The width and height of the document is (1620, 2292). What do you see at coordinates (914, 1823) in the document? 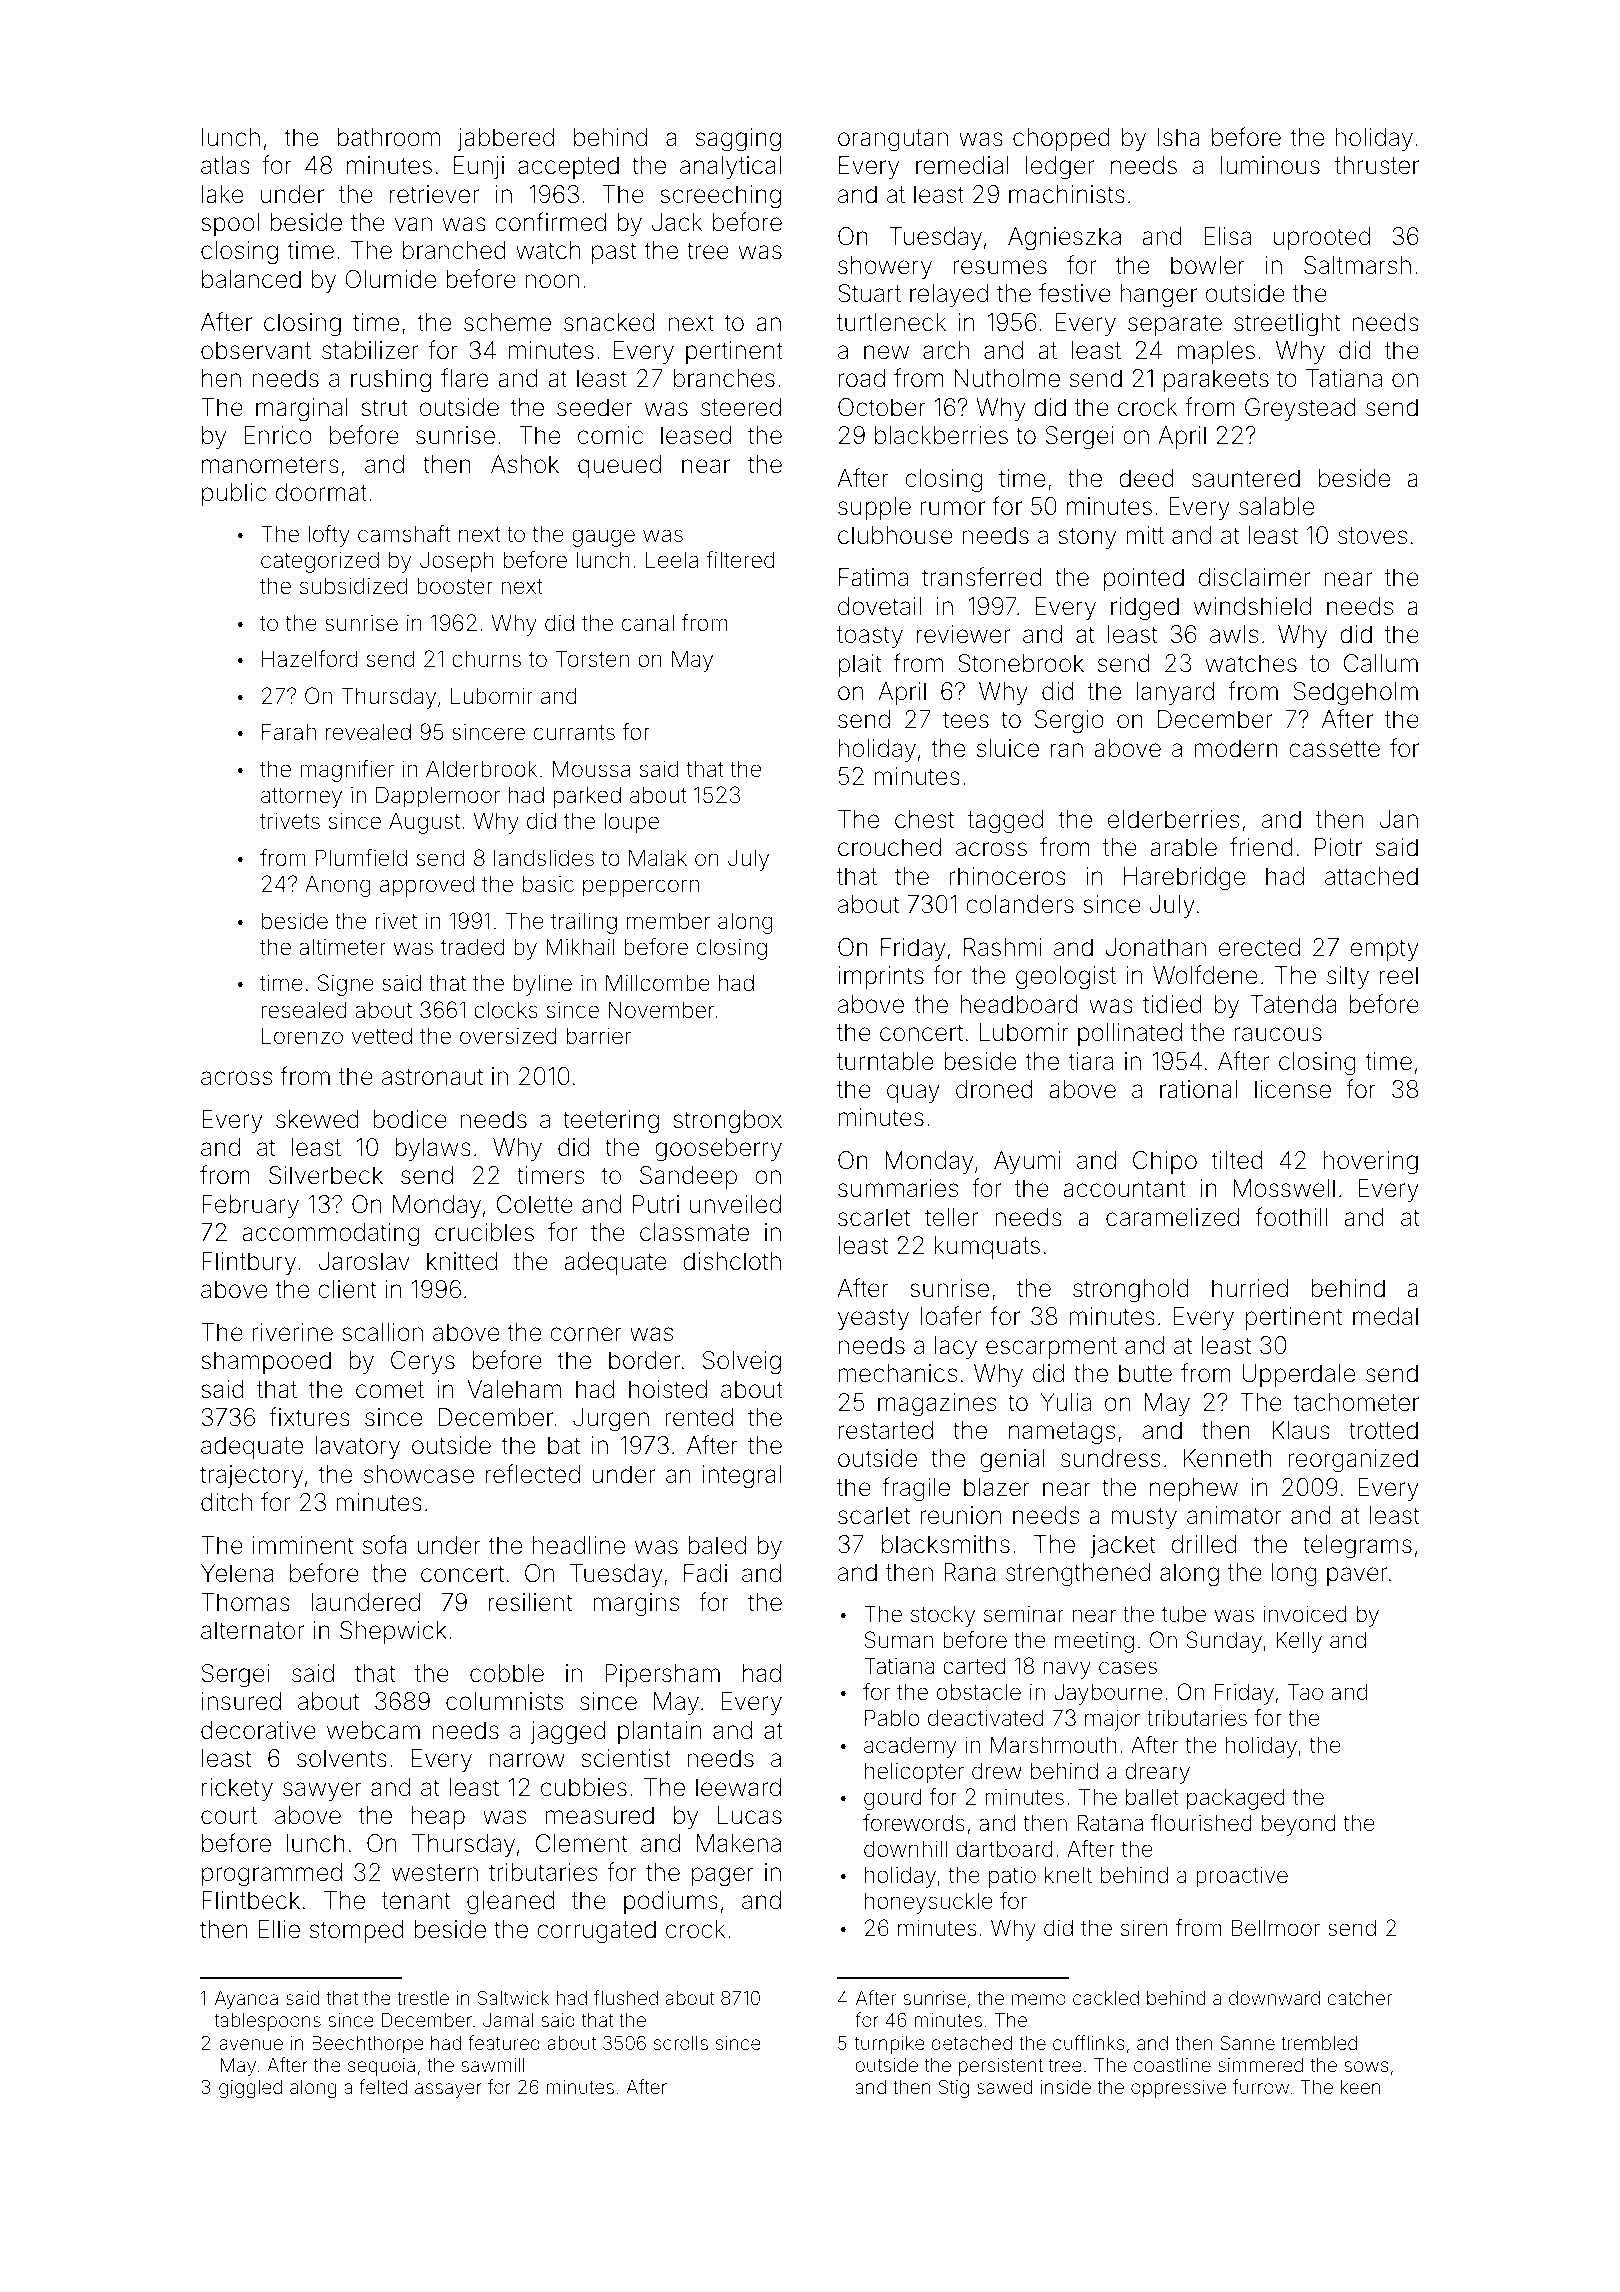
I see `forewords` at bounding box center [914, 1823].
